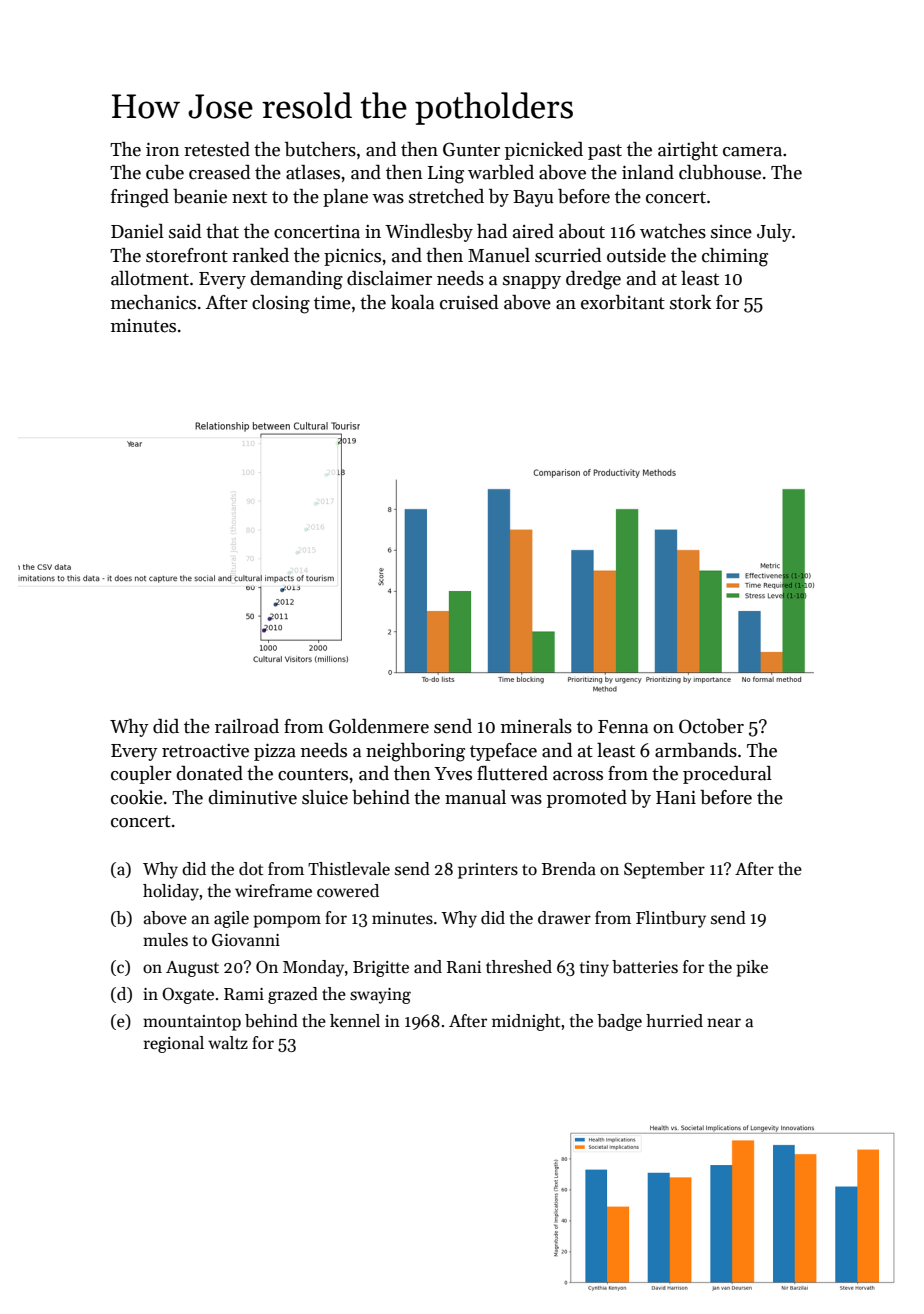  Describe the element at coordinates (623, 727) in the screenshot. I see `Fenna` at that location.
